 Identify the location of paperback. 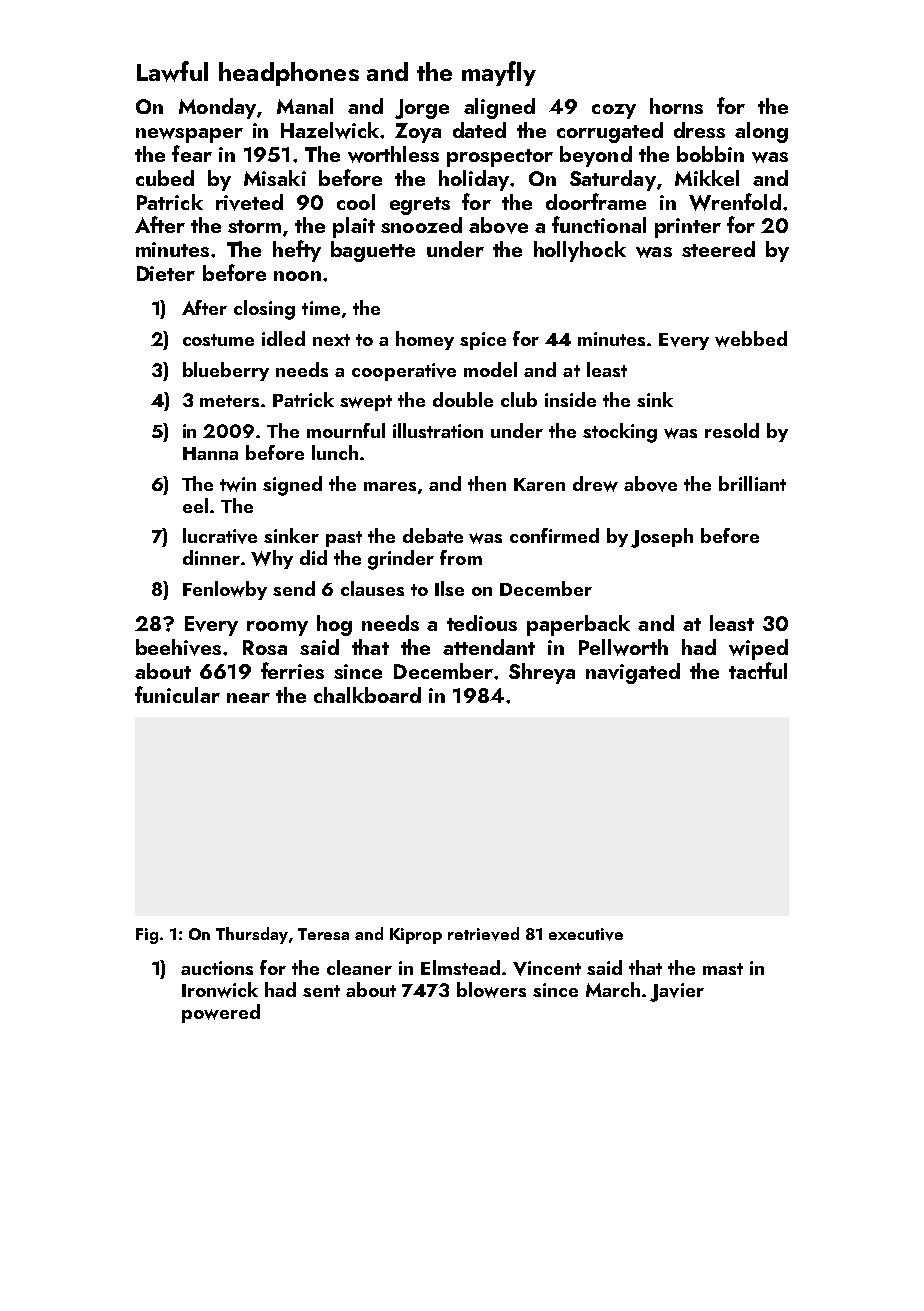
(578, 625).
